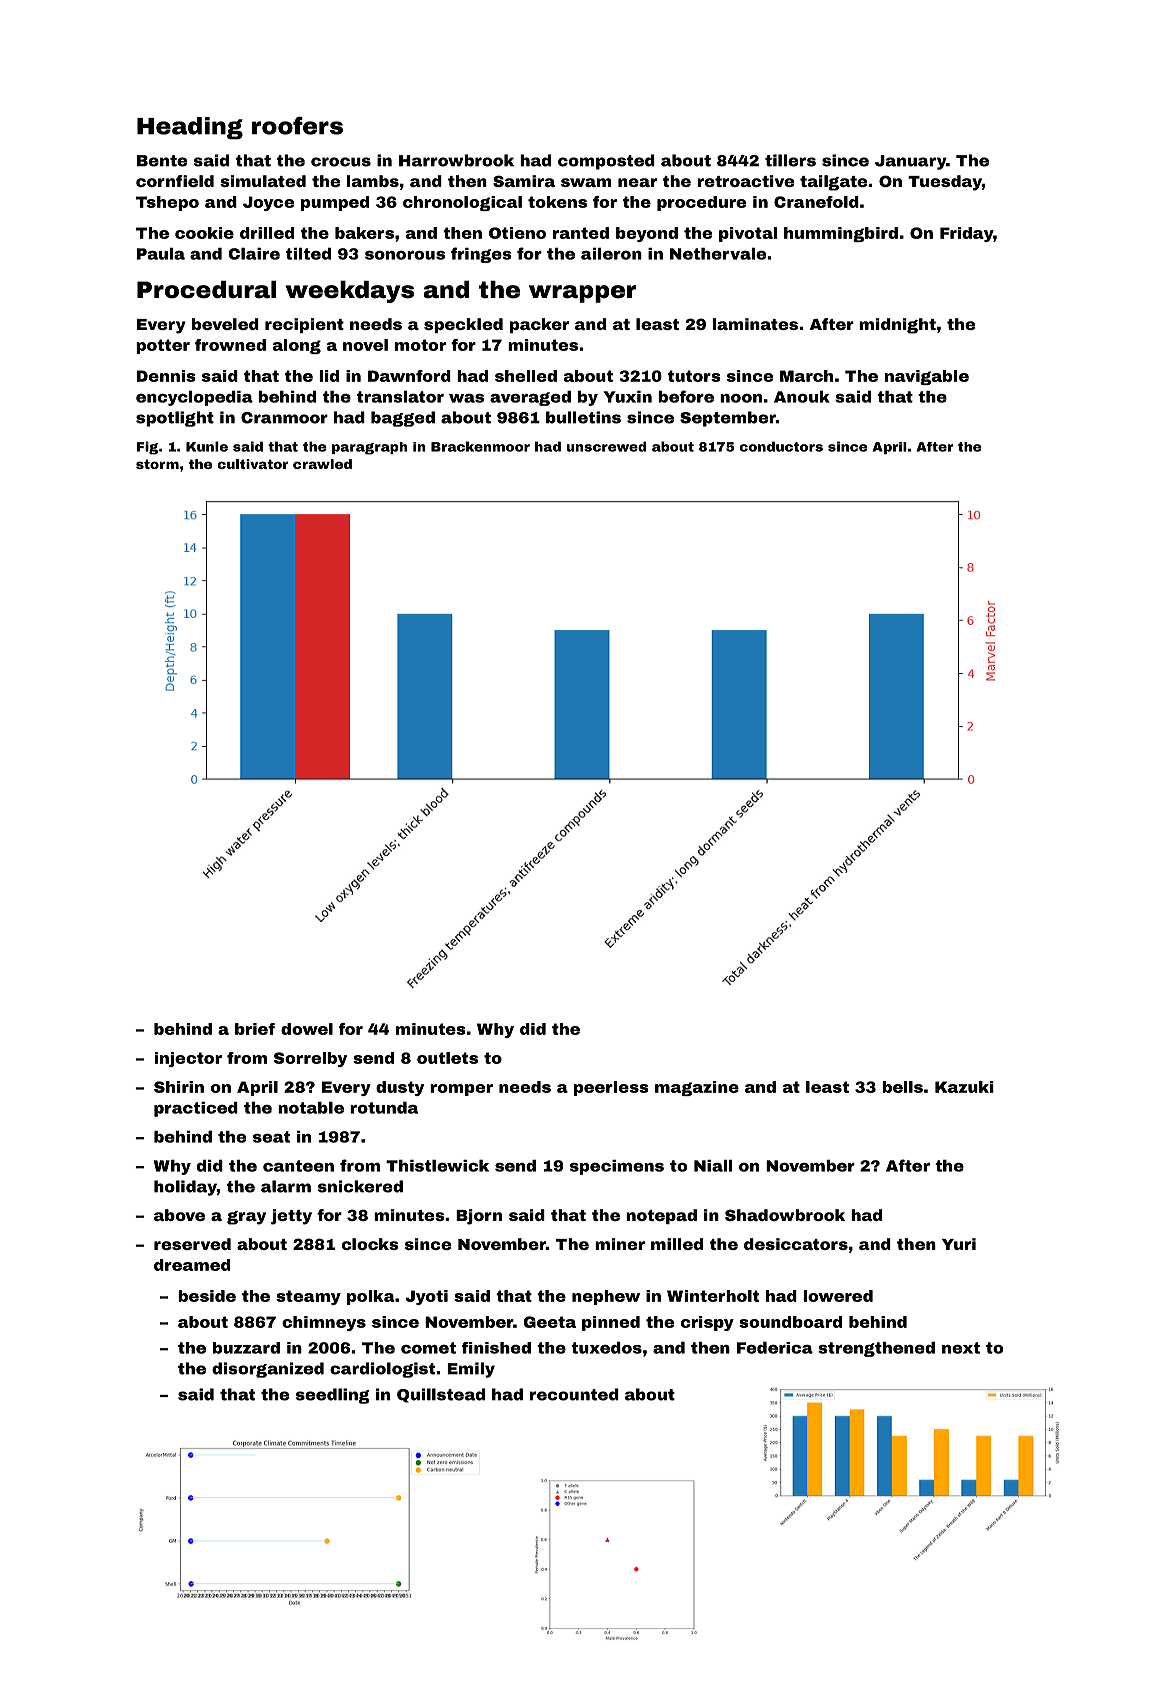  Describe the element at coordinates (606, 446) in the screenshot. I see `unscrewed` at that location.
